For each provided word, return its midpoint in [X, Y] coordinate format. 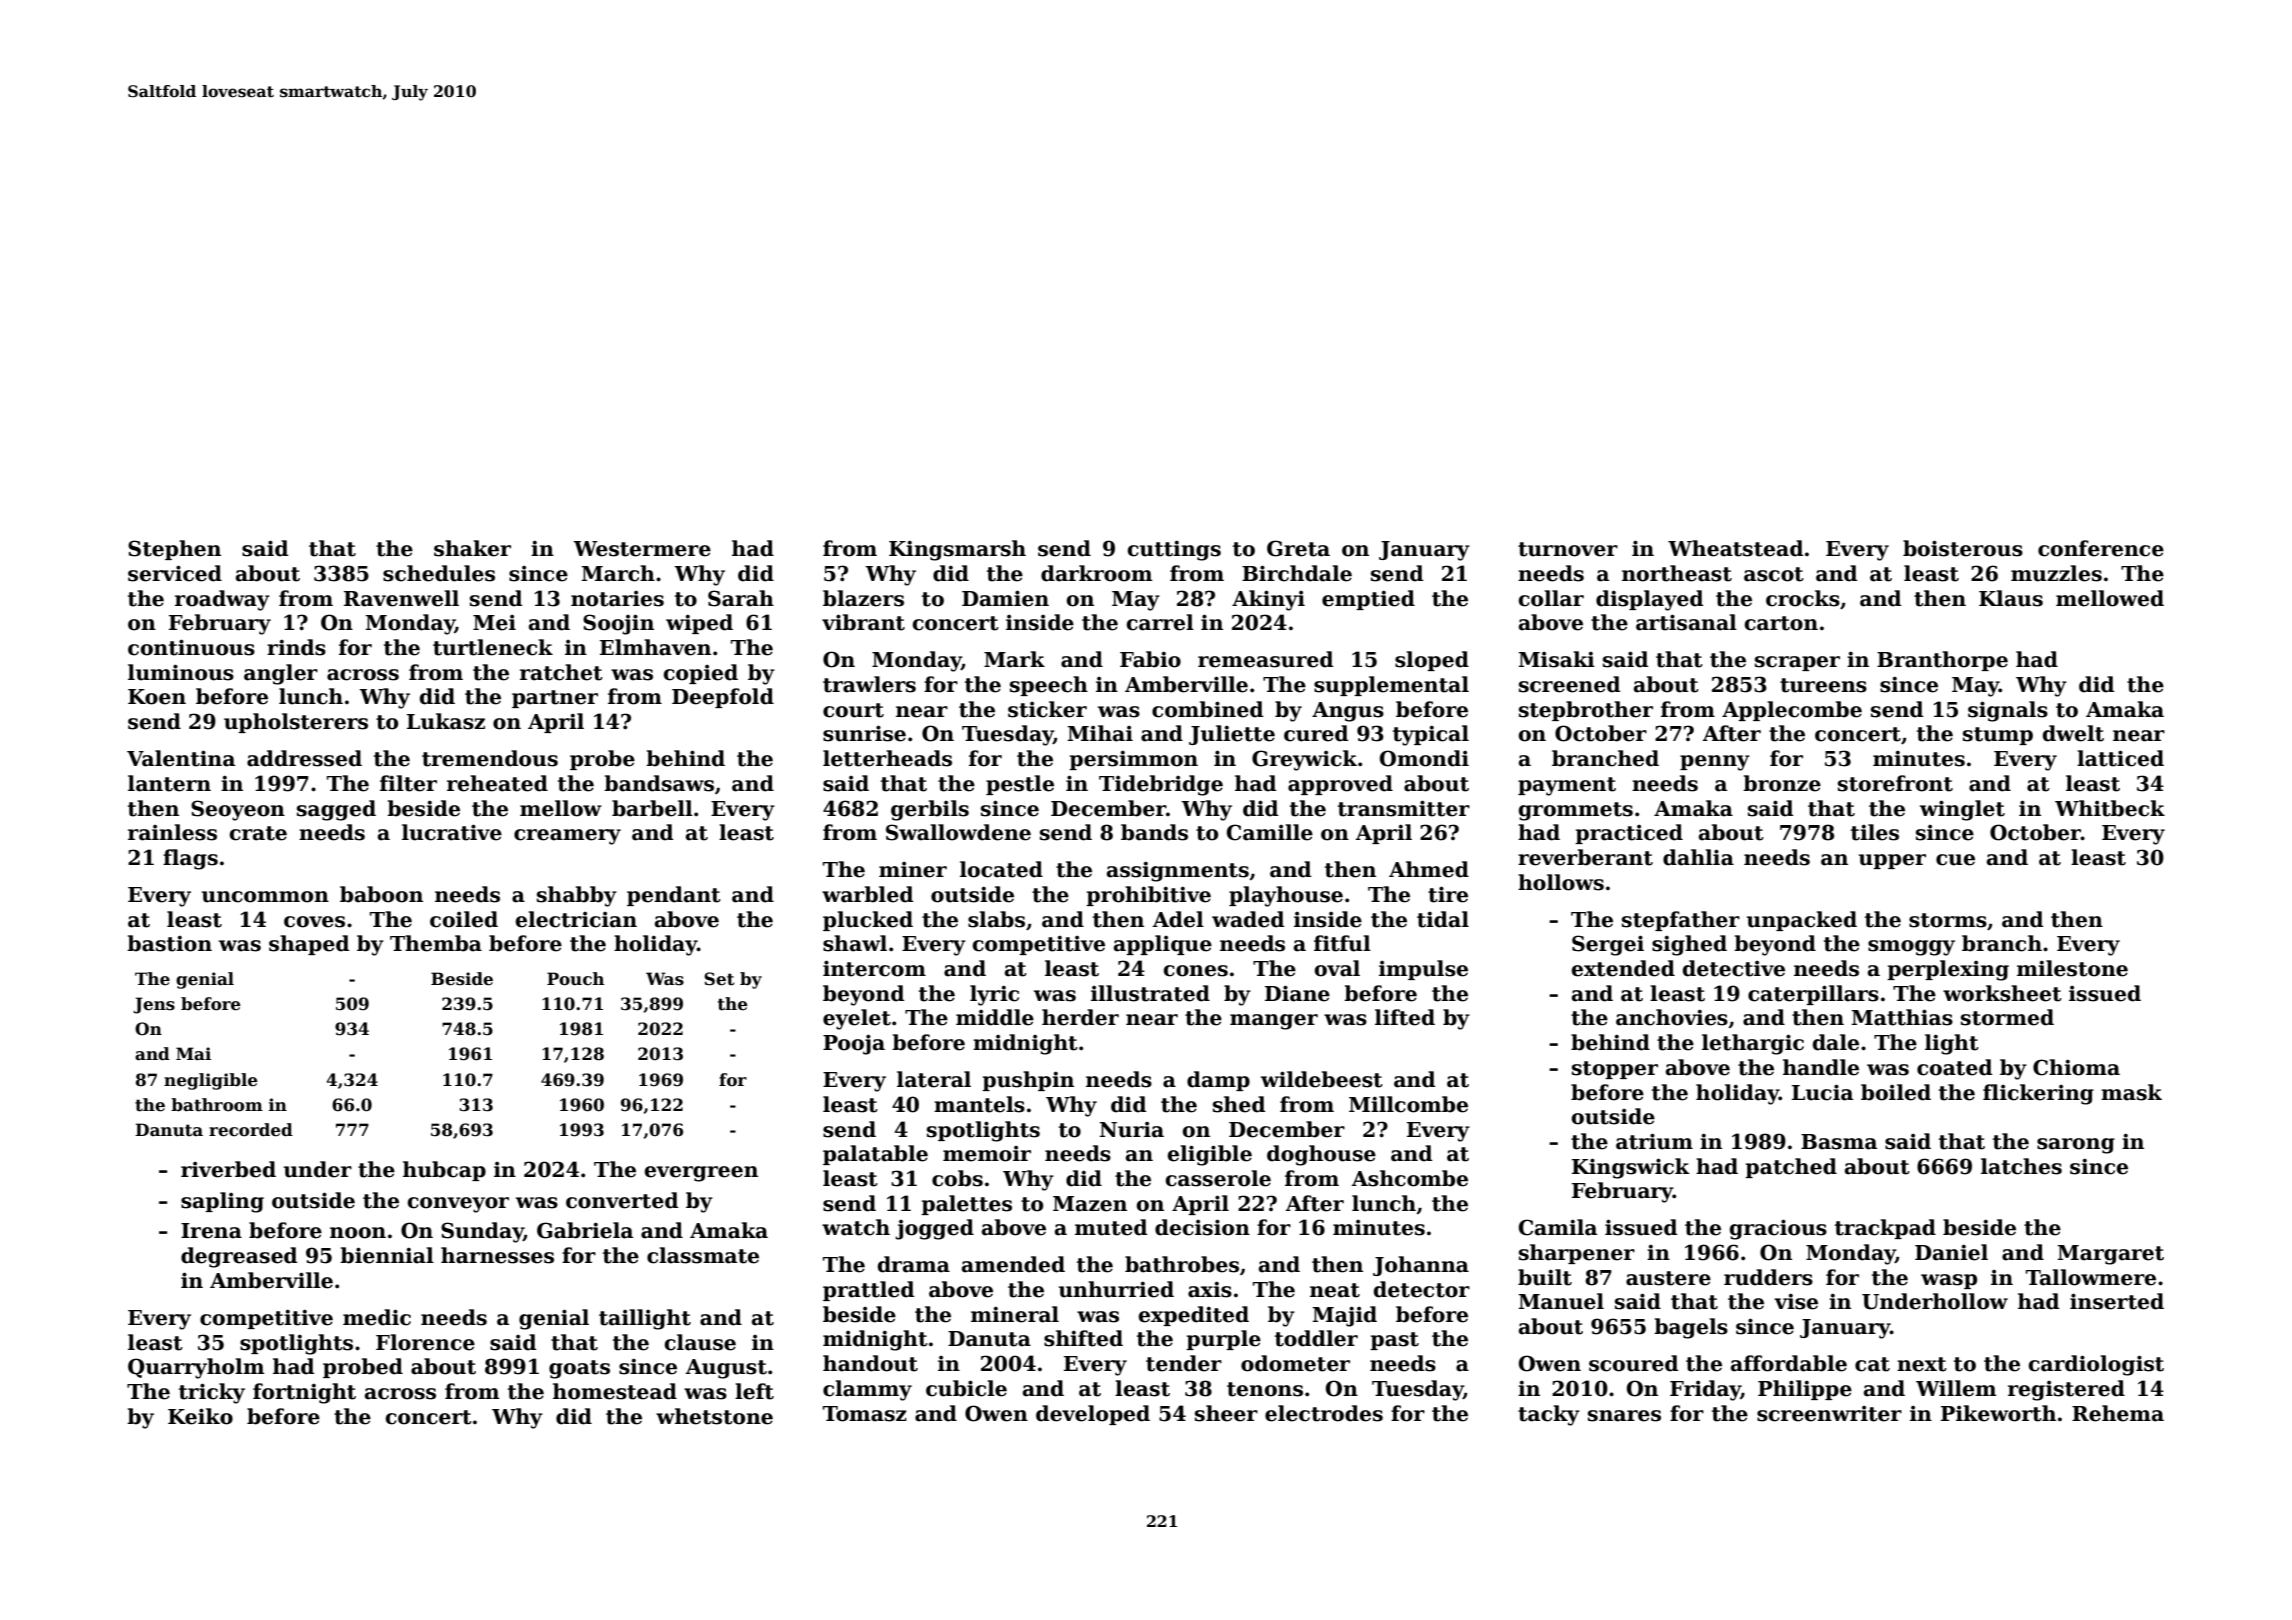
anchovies [1672, 1017]
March [618, 573]
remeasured [1265, 659]
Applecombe [1792, 711]
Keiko [200, 1416]
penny [1715, 763]
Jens [154, 1005]
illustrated [1150, 993]
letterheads [887, 758]
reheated [497, 783]
